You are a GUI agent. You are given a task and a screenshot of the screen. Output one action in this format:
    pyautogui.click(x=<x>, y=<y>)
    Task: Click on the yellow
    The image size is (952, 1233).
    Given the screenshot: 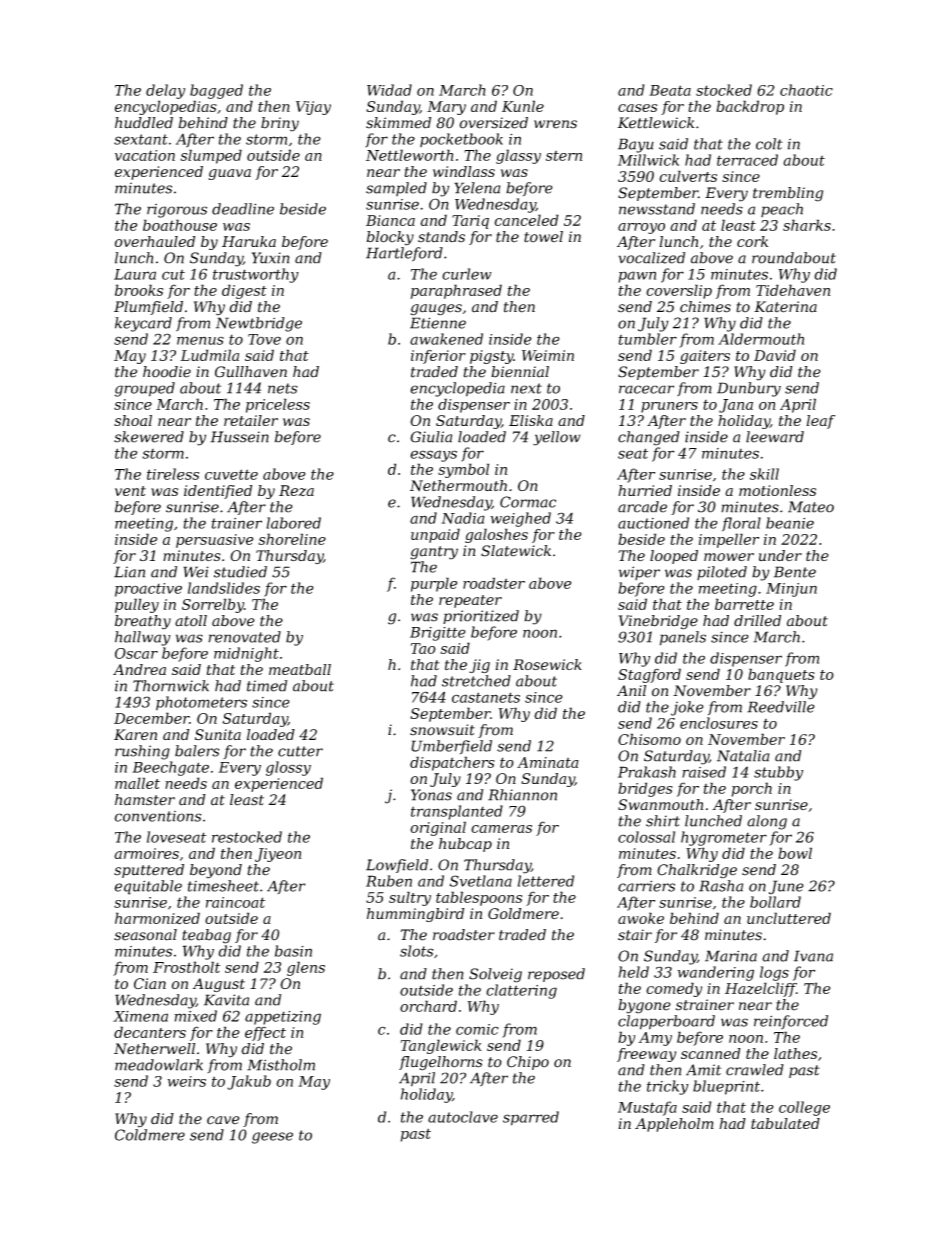 What is the action you would take?
    pyautogui.click(x=557, y=438)
